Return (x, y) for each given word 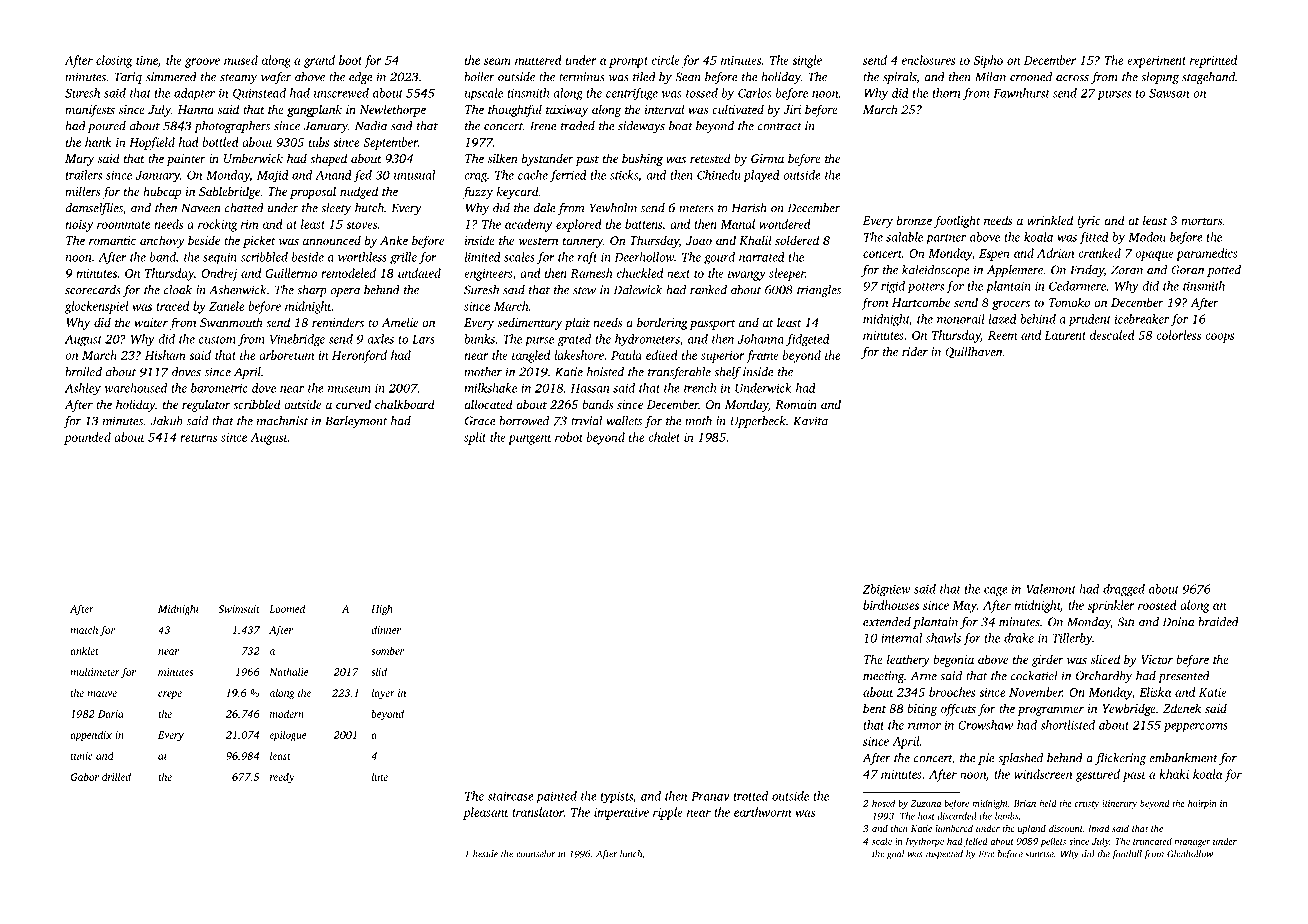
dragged (1124, 590)
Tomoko (1069, 302)
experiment (1156, 62)
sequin (220, 258)
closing (114, 61)
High (382, 609)
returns (198, 438)
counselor (535, 854)
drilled (116, 776)
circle (666, 60)
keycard (518, 192)
